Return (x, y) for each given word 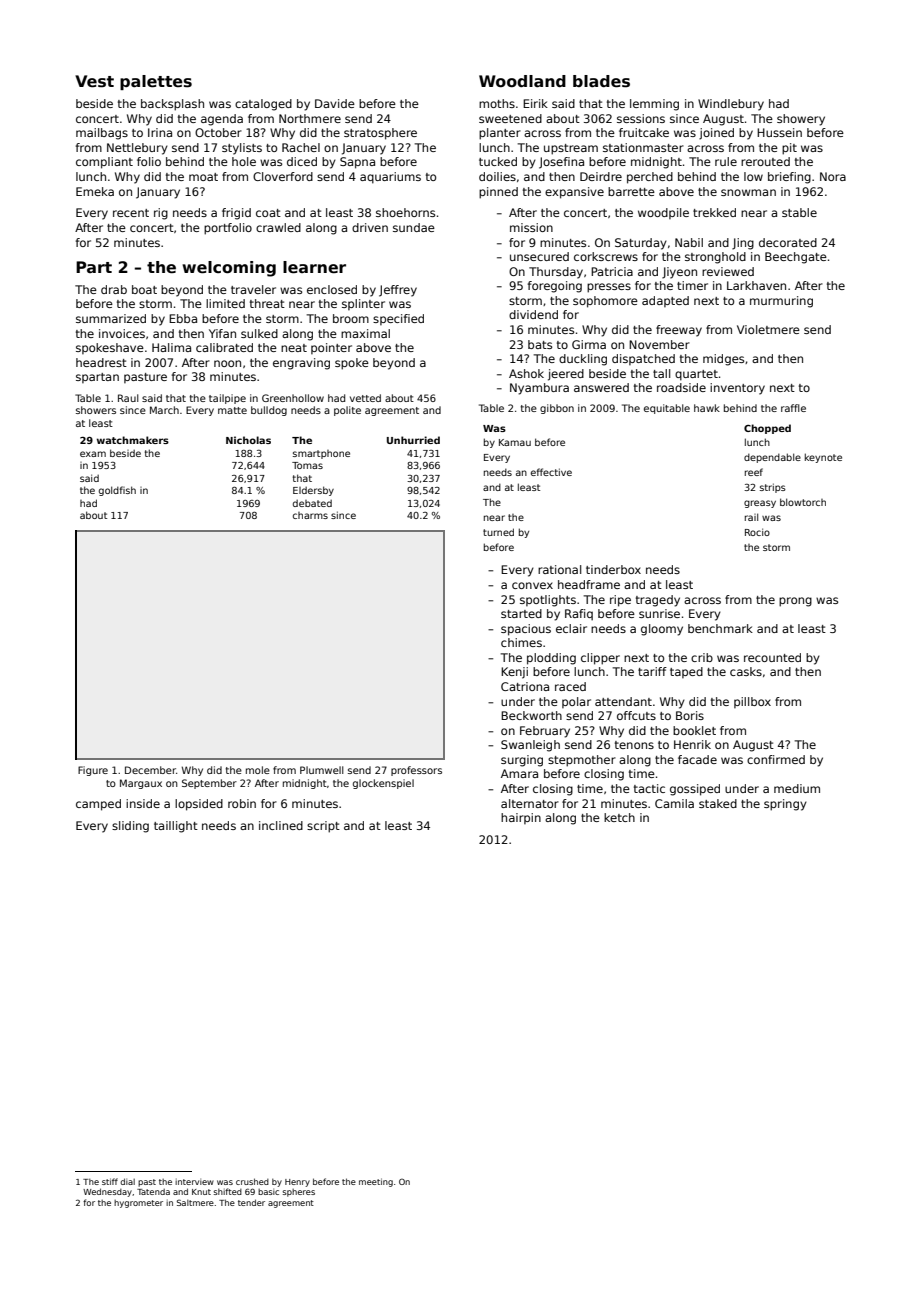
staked (718, 803)
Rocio (757, 532)
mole (258, 770)
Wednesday (107, 1192)
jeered (566, 375)
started (521, 613)
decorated (788, 242)
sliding (130, 827)
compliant (104, 163)
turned (498, 532)
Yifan (222, 333)
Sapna (357, 163)
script (323, 827)
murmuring (781, 302)
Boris (690, 715)
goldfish (117, 491)
